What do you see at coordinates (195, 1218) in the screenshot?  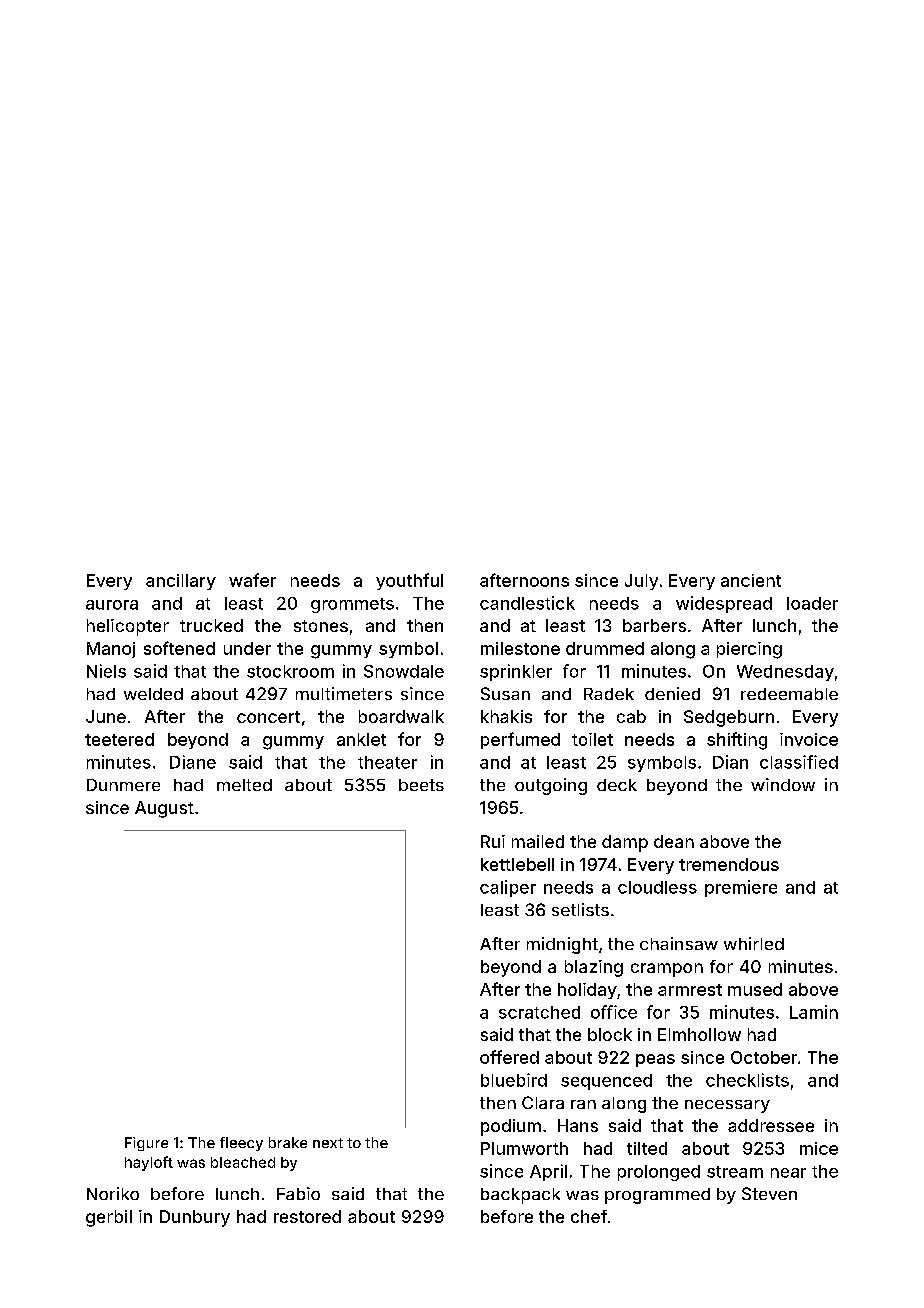 I see `Dunbury` at bounding box center [195, 1218].
